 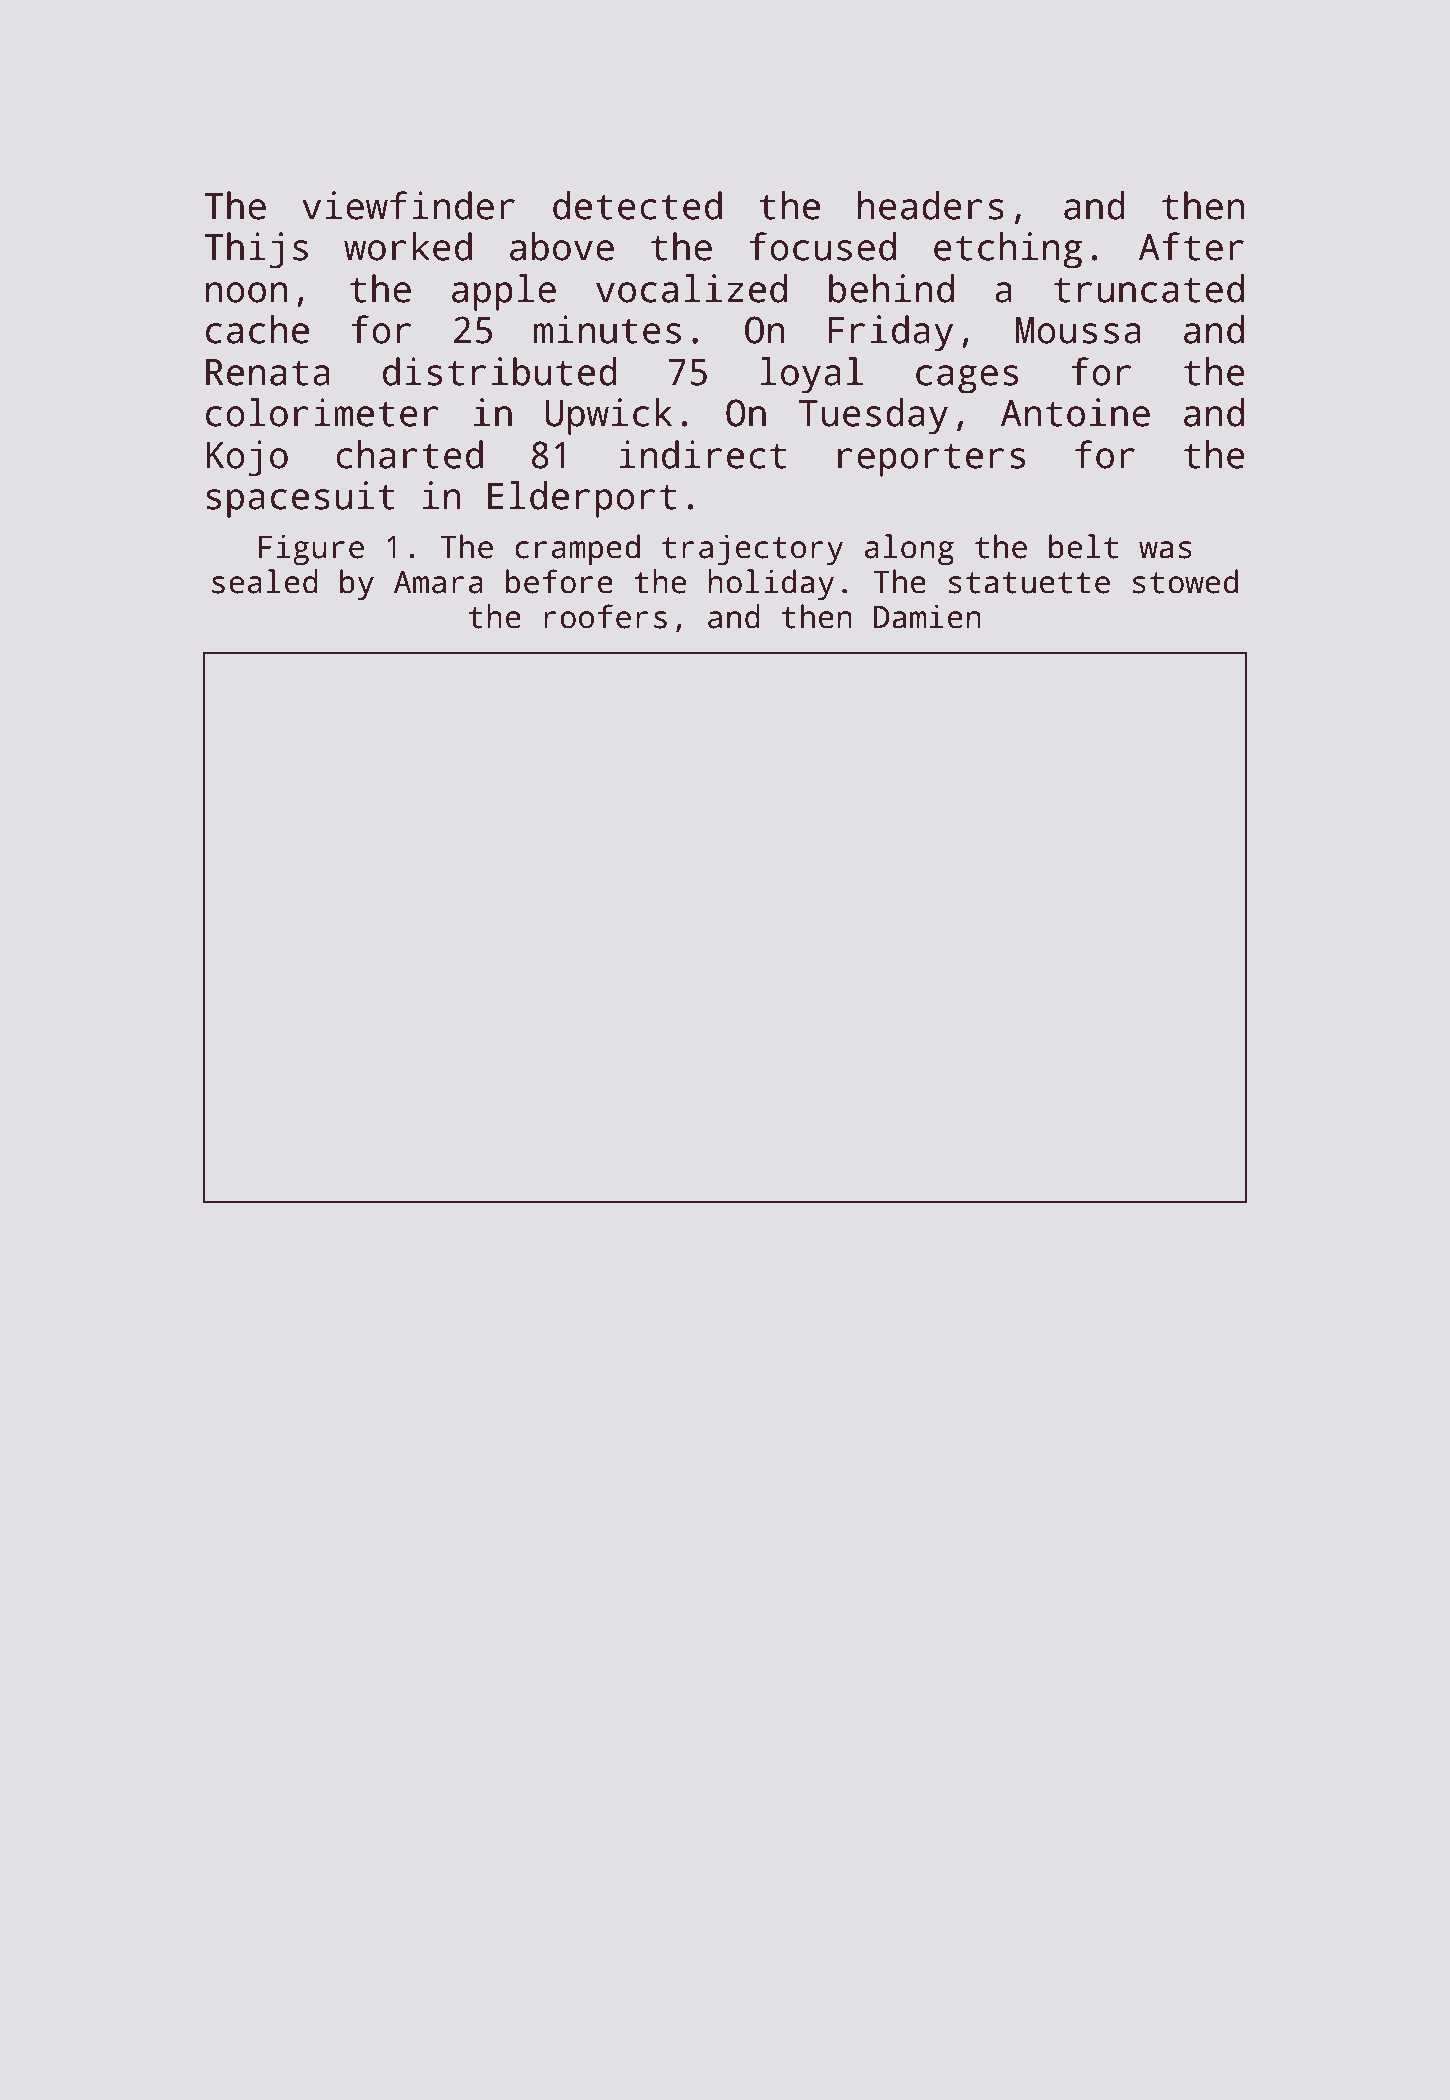 What do you see at coordinates (605, 616) in the screenshot?
I see `roofers` at bounding box center [605, 616].
